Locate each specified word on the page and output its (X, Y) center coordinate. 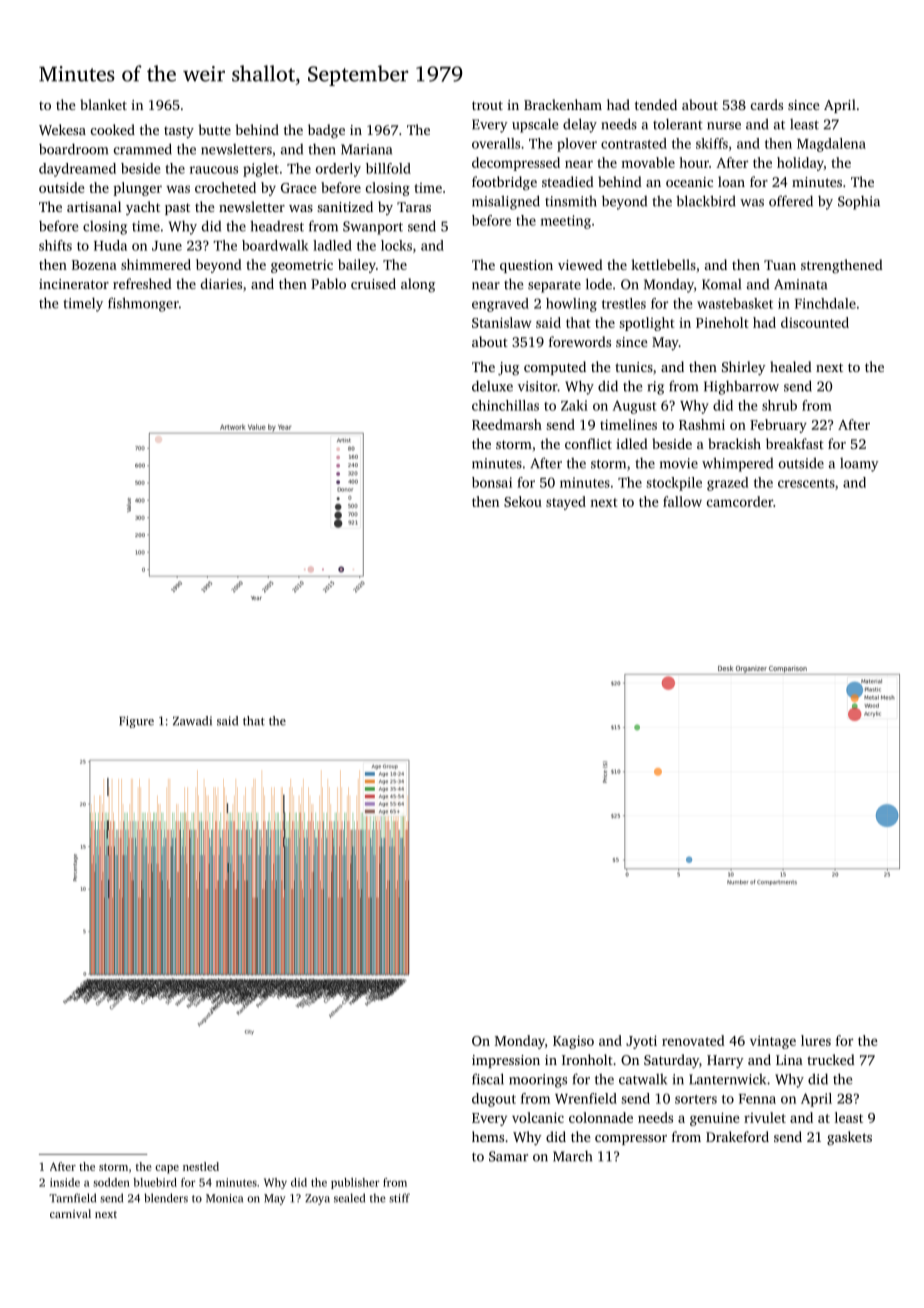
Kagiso (573, 1042)
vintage (773, 1042)
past (177, 209)
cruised (373, 283)
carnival (70, 1213)
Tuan (780, 265)
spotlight (647, 324)
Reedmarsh (507, 424)
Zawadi (192, 721)
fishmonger (143, 304)
